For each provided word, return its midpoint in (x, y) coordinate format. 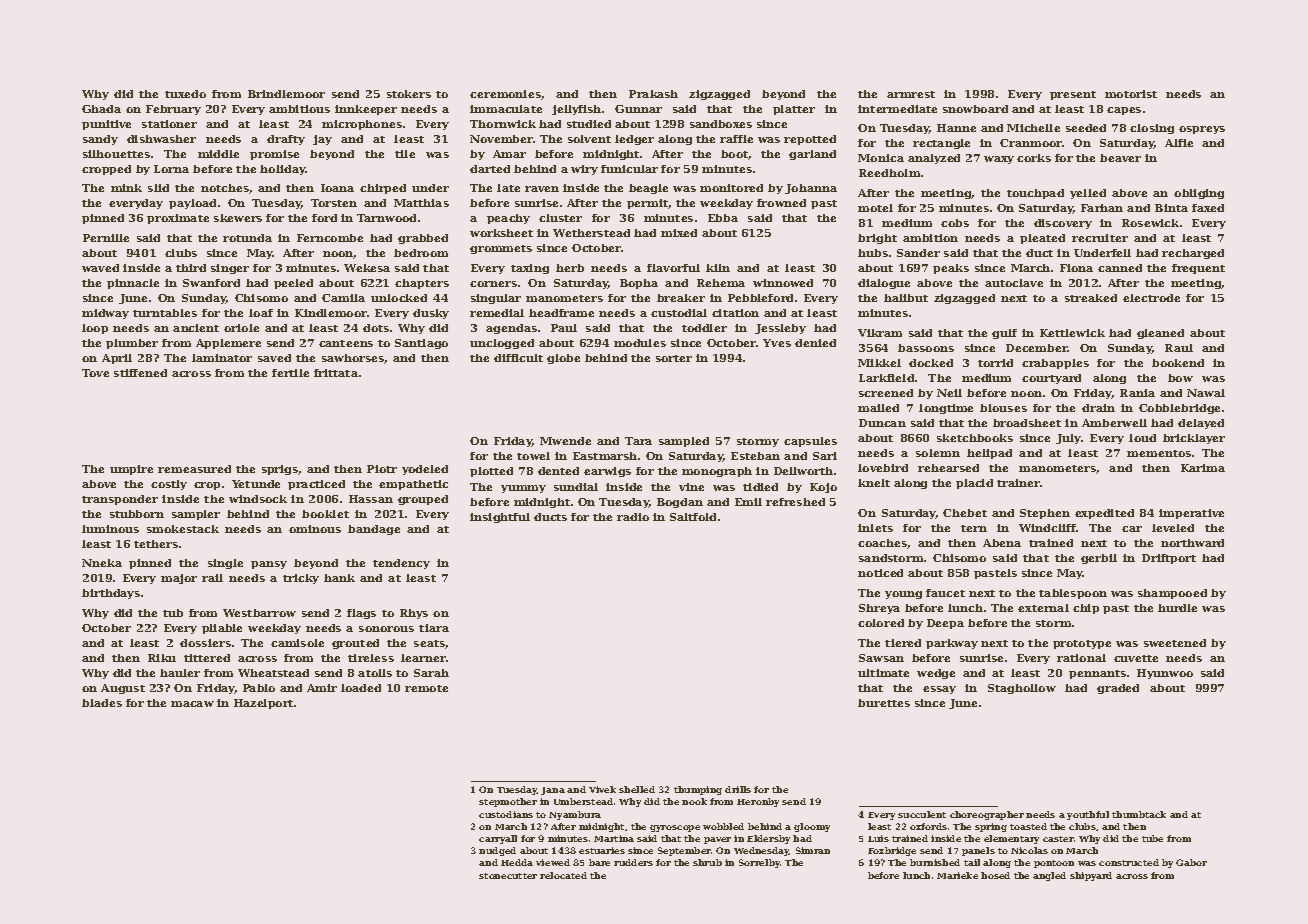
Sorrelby (759, 863)
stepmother (508, 802)
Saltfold (693, 517)
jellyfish (576, 110)
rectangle (941, 144)
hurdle (1177, 608)
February (173, 110)
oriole (241, 328)
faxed (1208, 208)
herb (570, 268)
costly (169, 485)
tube (1152, 838)
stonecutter (508, 876)
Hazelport (263, 704)
